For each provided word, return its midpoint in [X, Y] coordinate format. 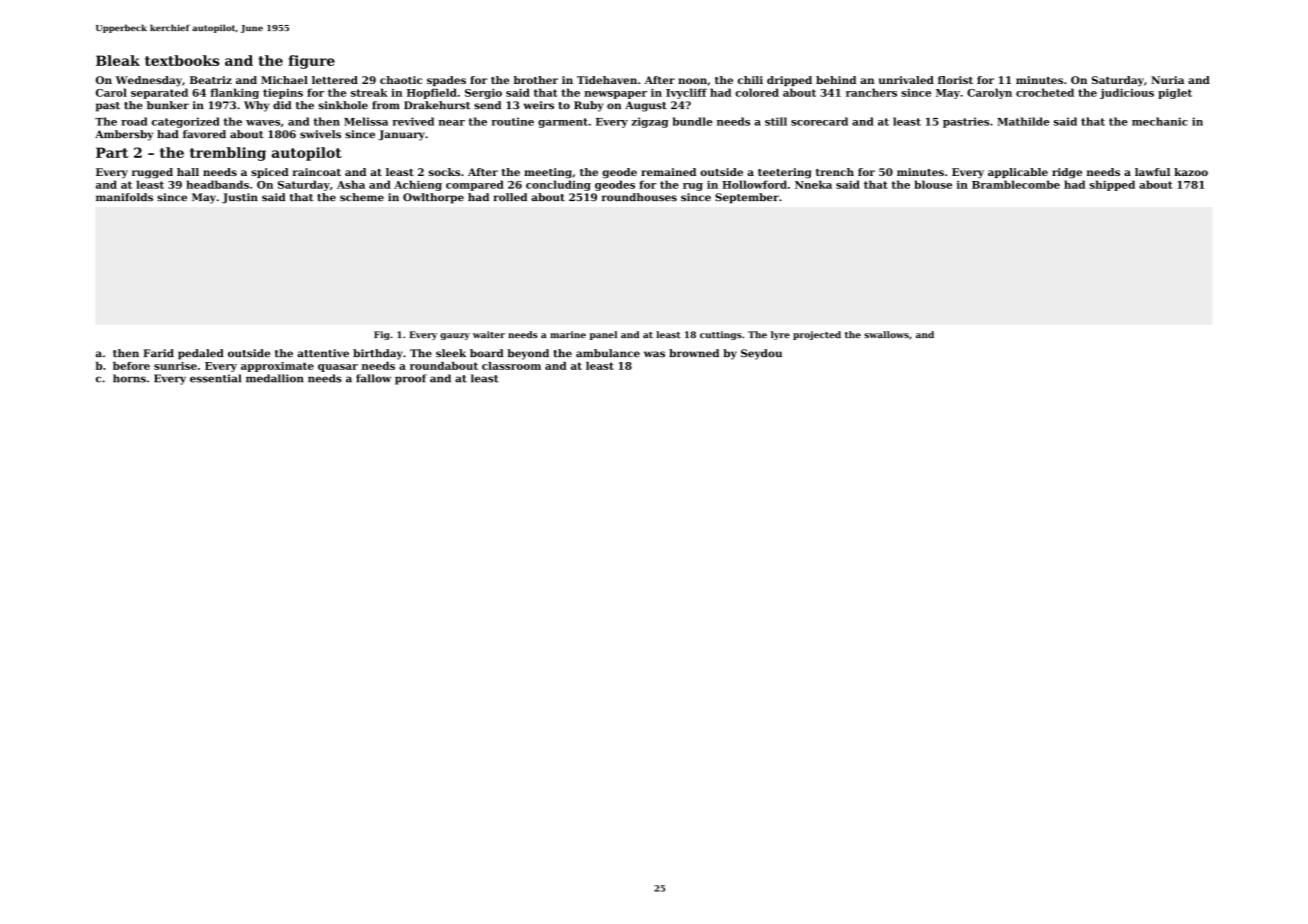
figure [311, 62]
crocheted [1045, 92]
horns [129, 378]
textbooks [182, 60]
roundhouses [639, 197]
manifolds [124, 197]
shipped [1112, 185]
